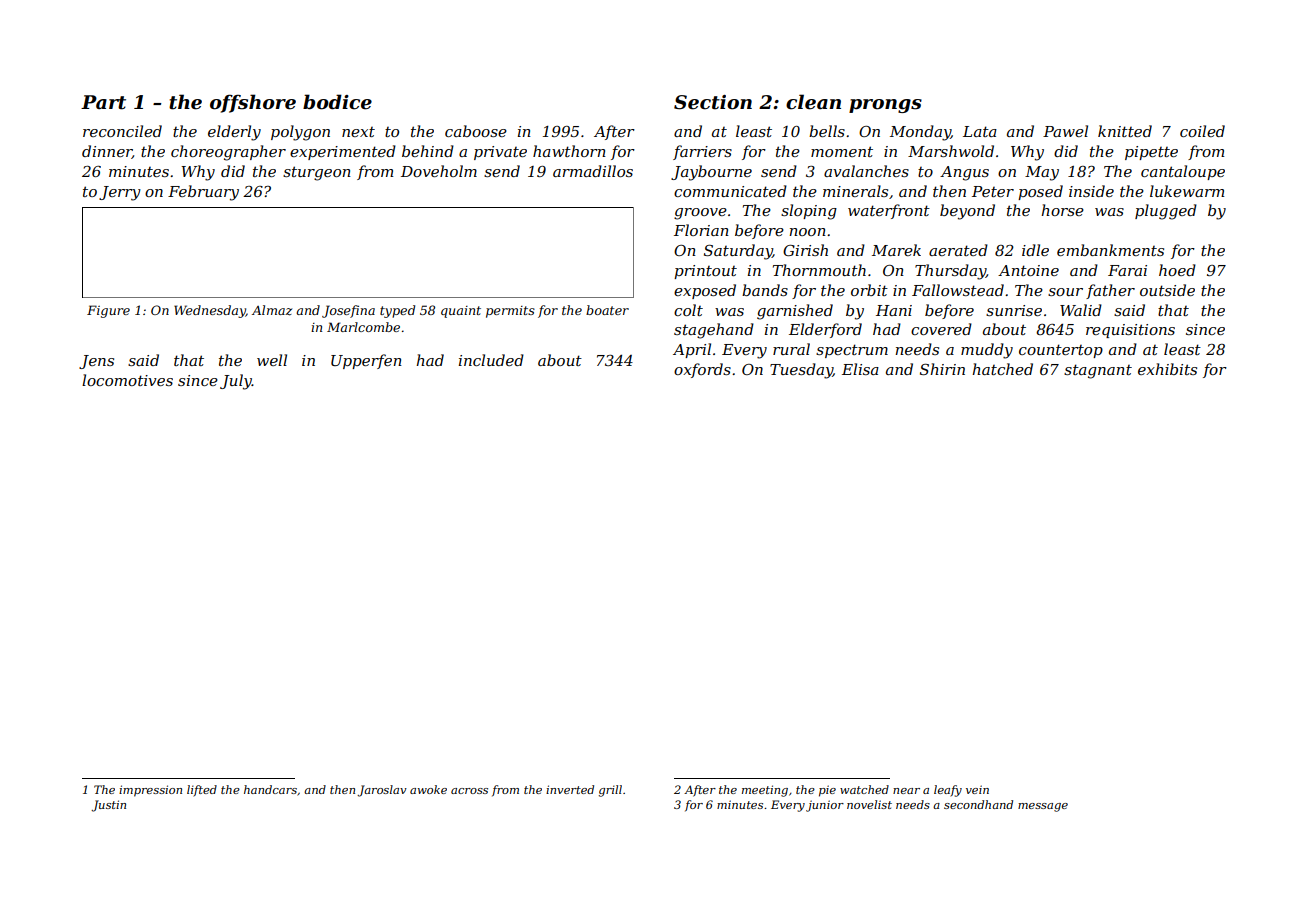  I want to click on junior, so click(825, 806).
